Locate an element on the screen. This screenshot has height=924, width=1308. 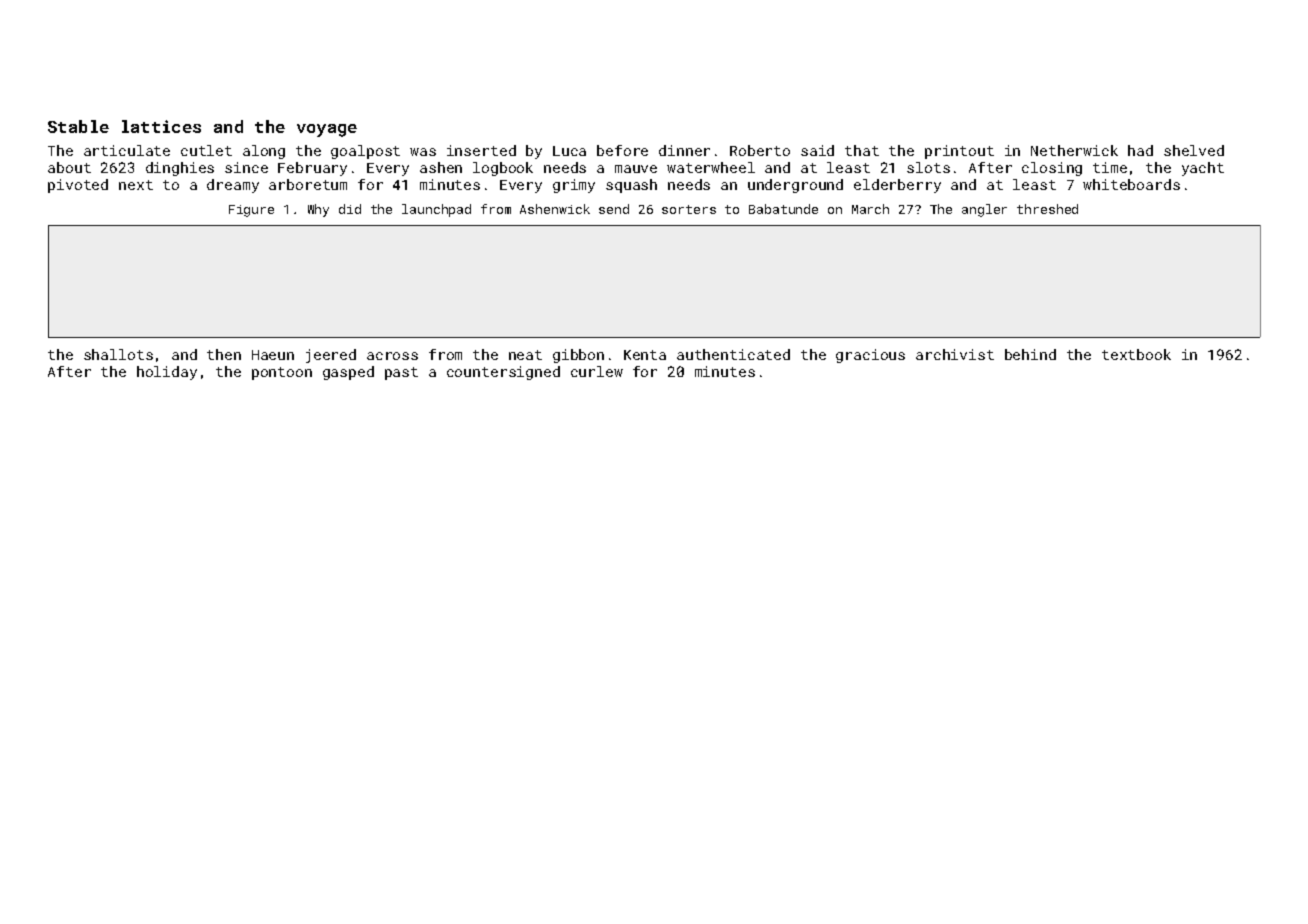
countersigned is located at coordinates (503, 373).
